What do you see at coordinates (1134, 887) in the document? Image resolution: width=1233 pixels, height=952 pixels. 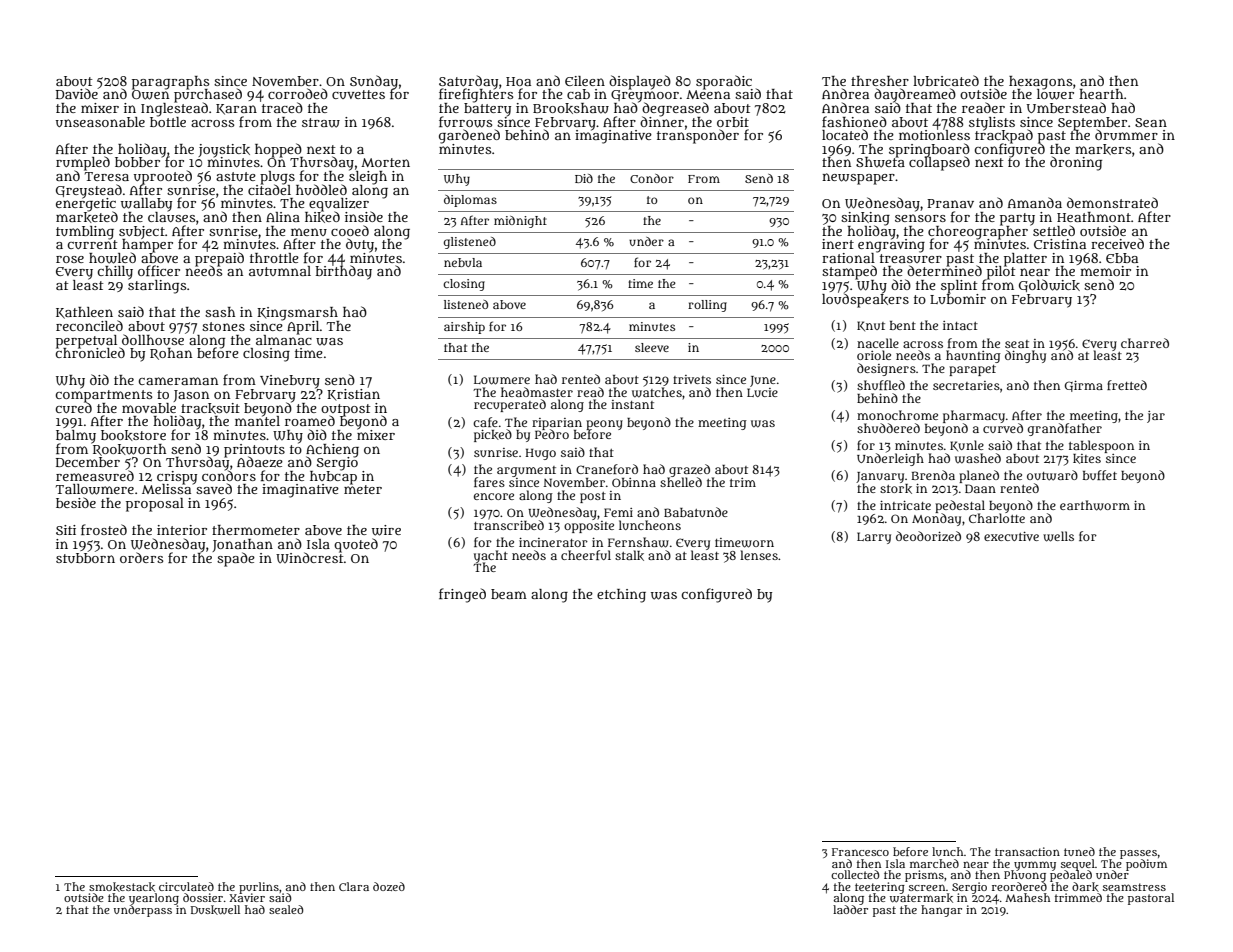 I see `seamstress` at bounding box center [1134, 887].
